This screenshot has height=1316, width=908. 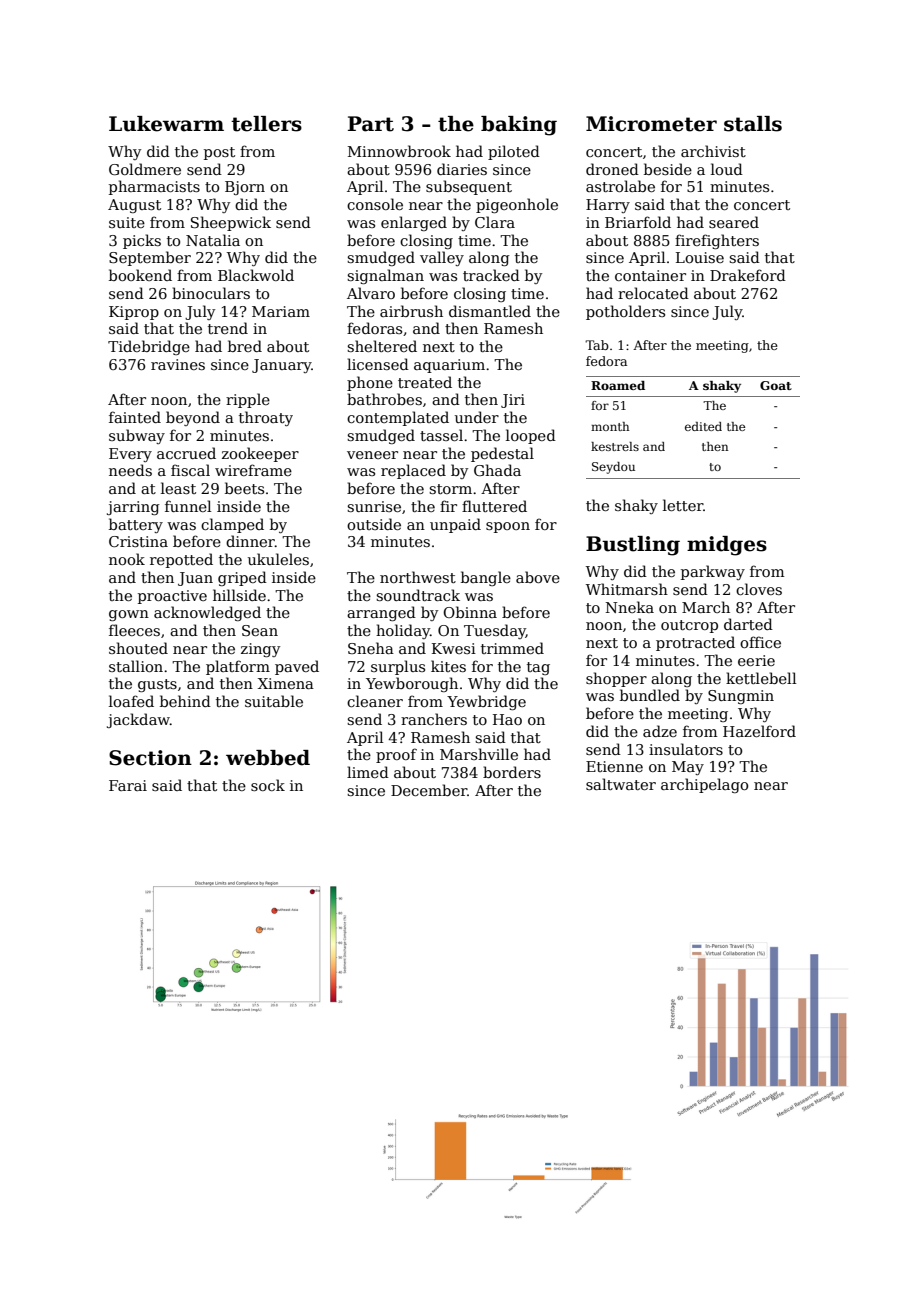 What do you see at coordinates (753, 124) in the screenshot?
I see `stalls` at bounding box center [753, 124].
